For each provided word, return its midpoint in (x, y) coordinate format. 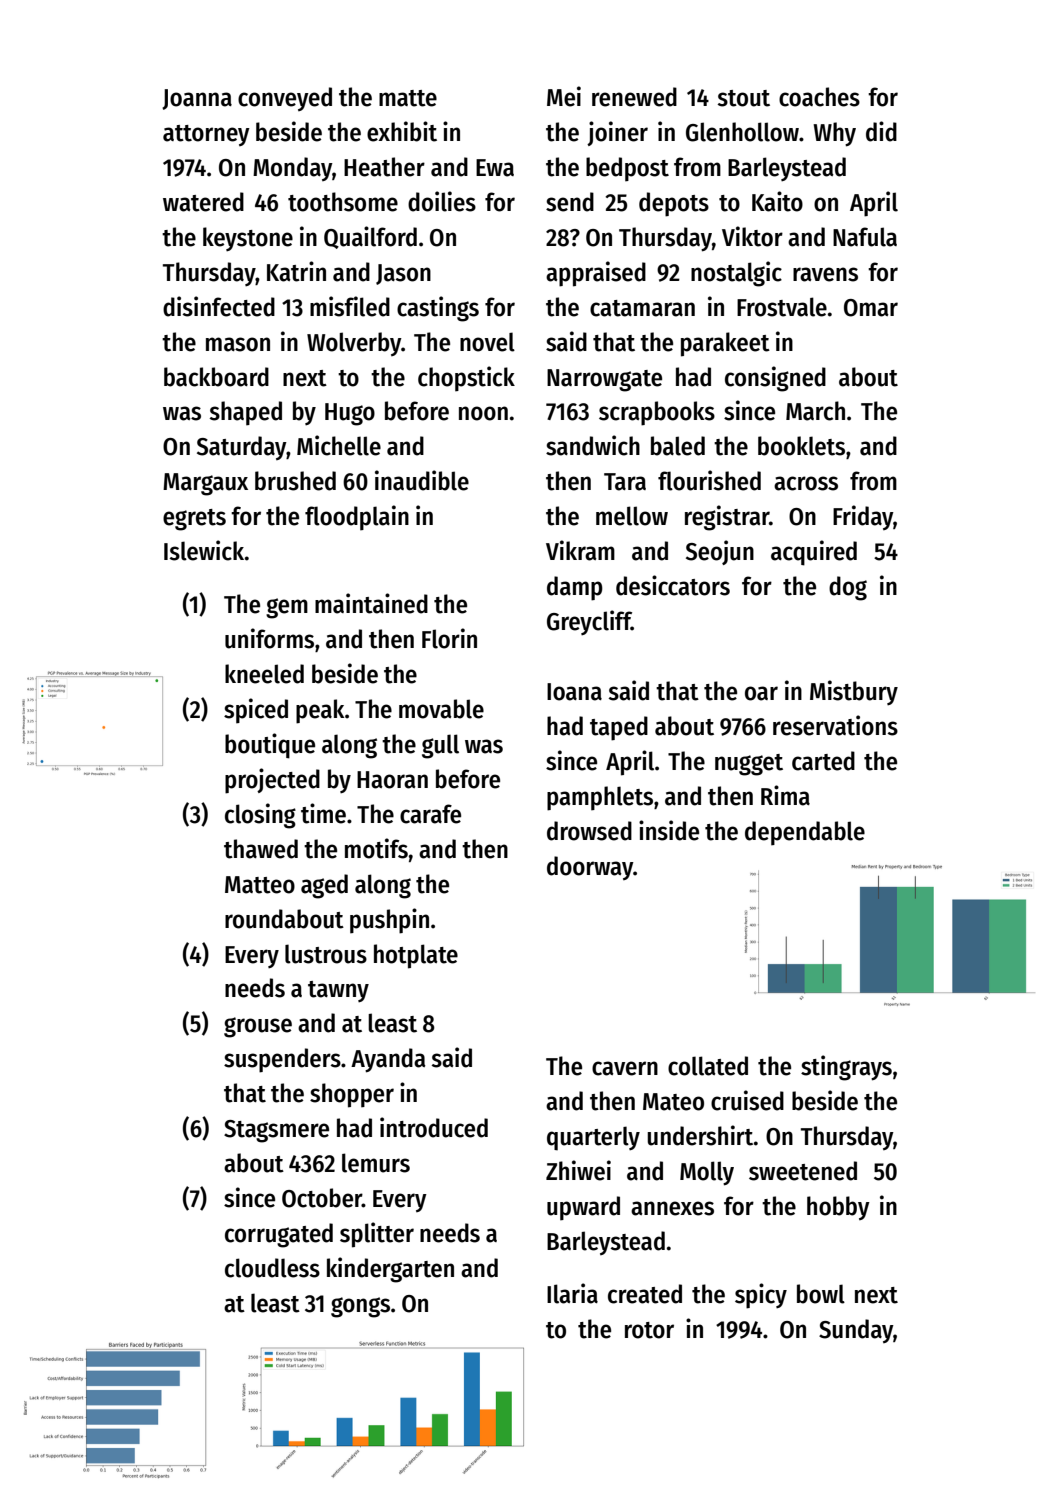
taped (619, 728)
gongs (360, 1307)
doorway (590, 868)
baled (678, 446)
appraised (596, 274)
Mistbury (854, 693)
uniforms (269, 638)
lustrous (326, 954)
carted (823, 761)
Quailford (370, 237)
